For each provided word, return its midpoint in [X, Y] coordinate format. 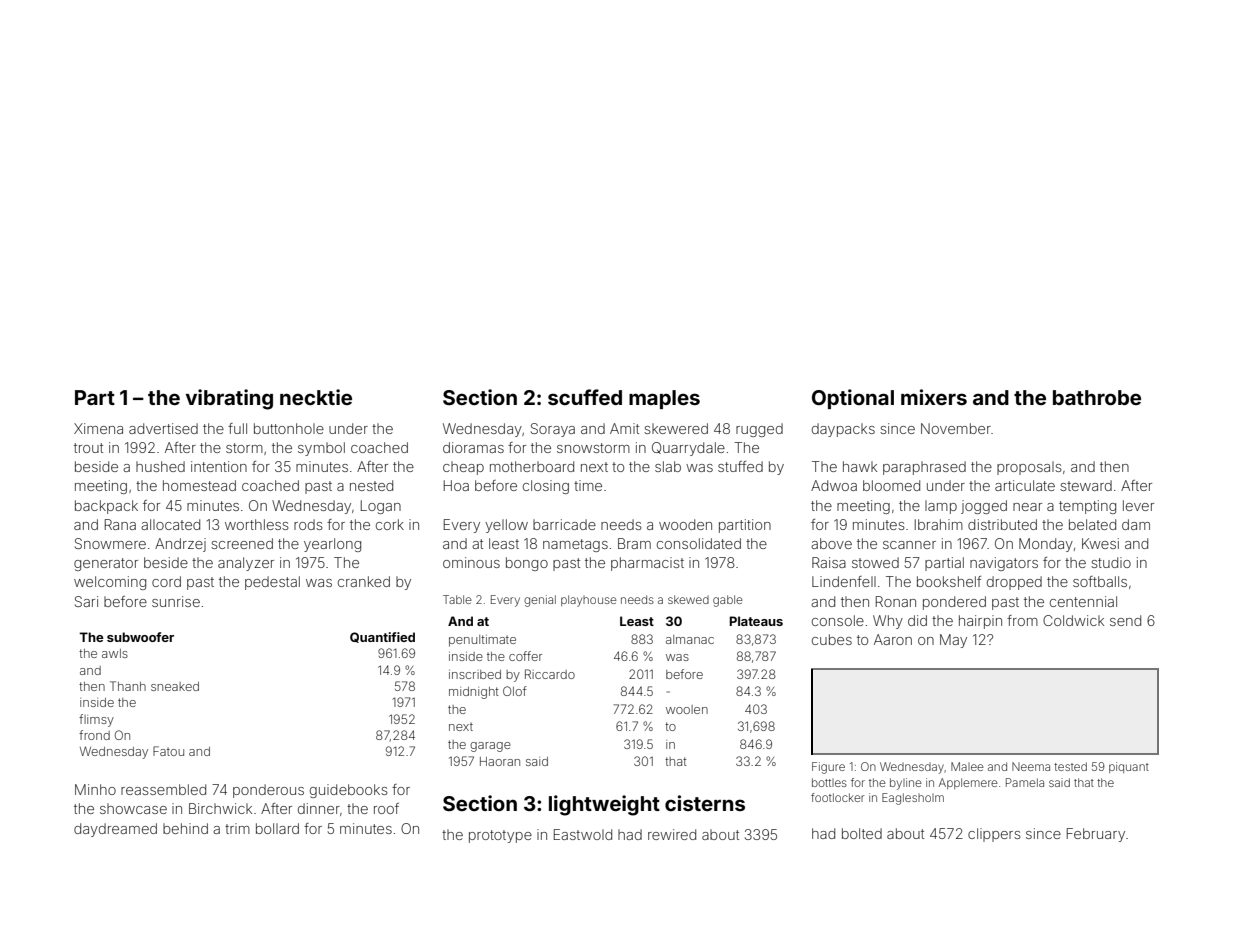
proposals [1029, 468]
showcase [133, 808]
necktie [316, 397]
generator [106, 564]
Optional [853, 399]
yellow [506, 526]
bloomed [891, 485]
